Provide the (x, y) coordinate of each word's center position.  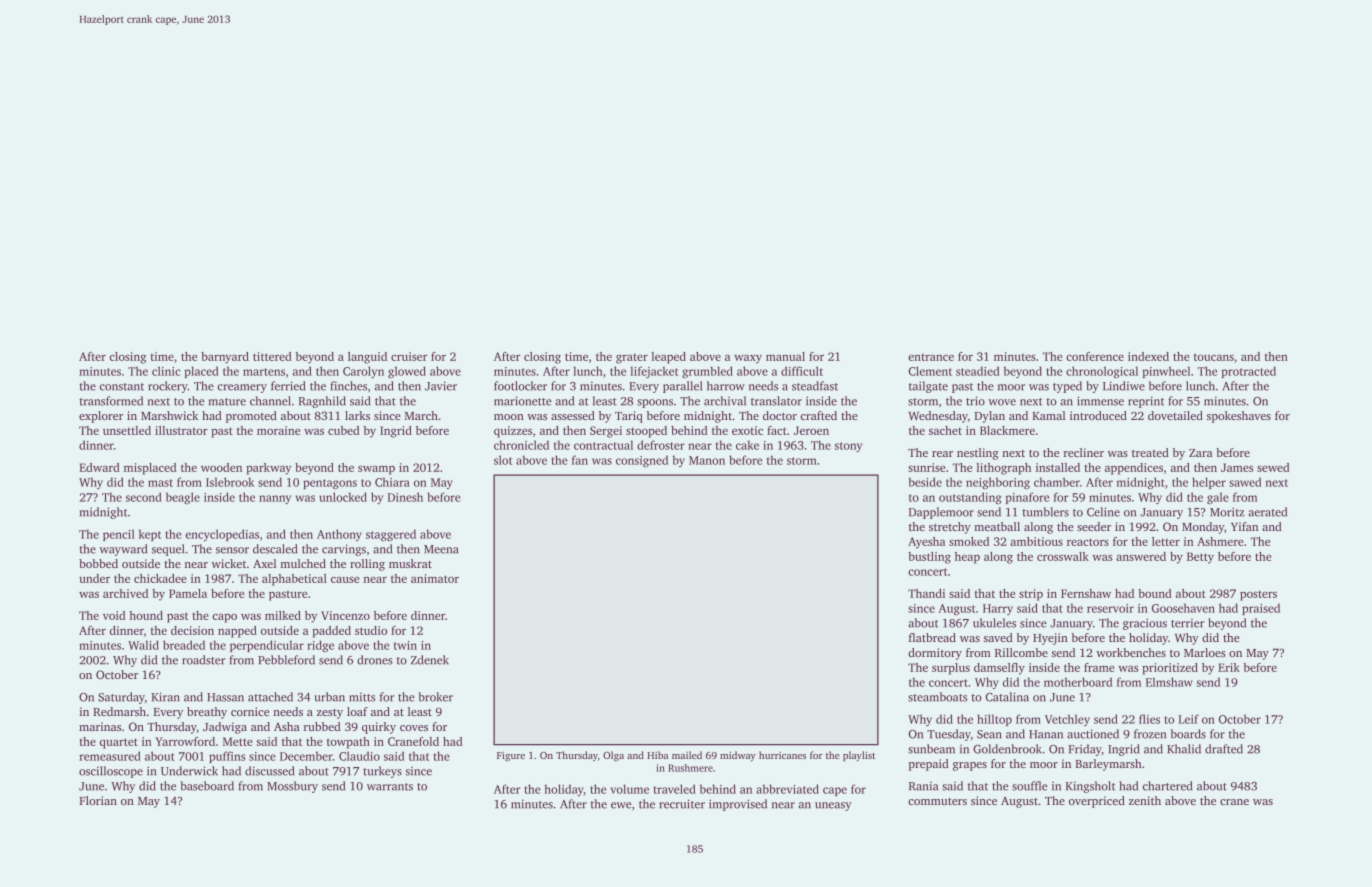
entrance (931, 357)
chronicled (521, 445)
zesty (330, 714)
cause (345, 579)
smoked (969, 541)
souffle (1029, 786)
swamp (376, 470)
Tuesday (949, 735)
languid (367, 358)
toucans (1214, 357)
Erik (1229, 667)
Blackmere (1007, 430)
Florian (98, 800)
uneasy (833, 806)
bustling (929, 558)
